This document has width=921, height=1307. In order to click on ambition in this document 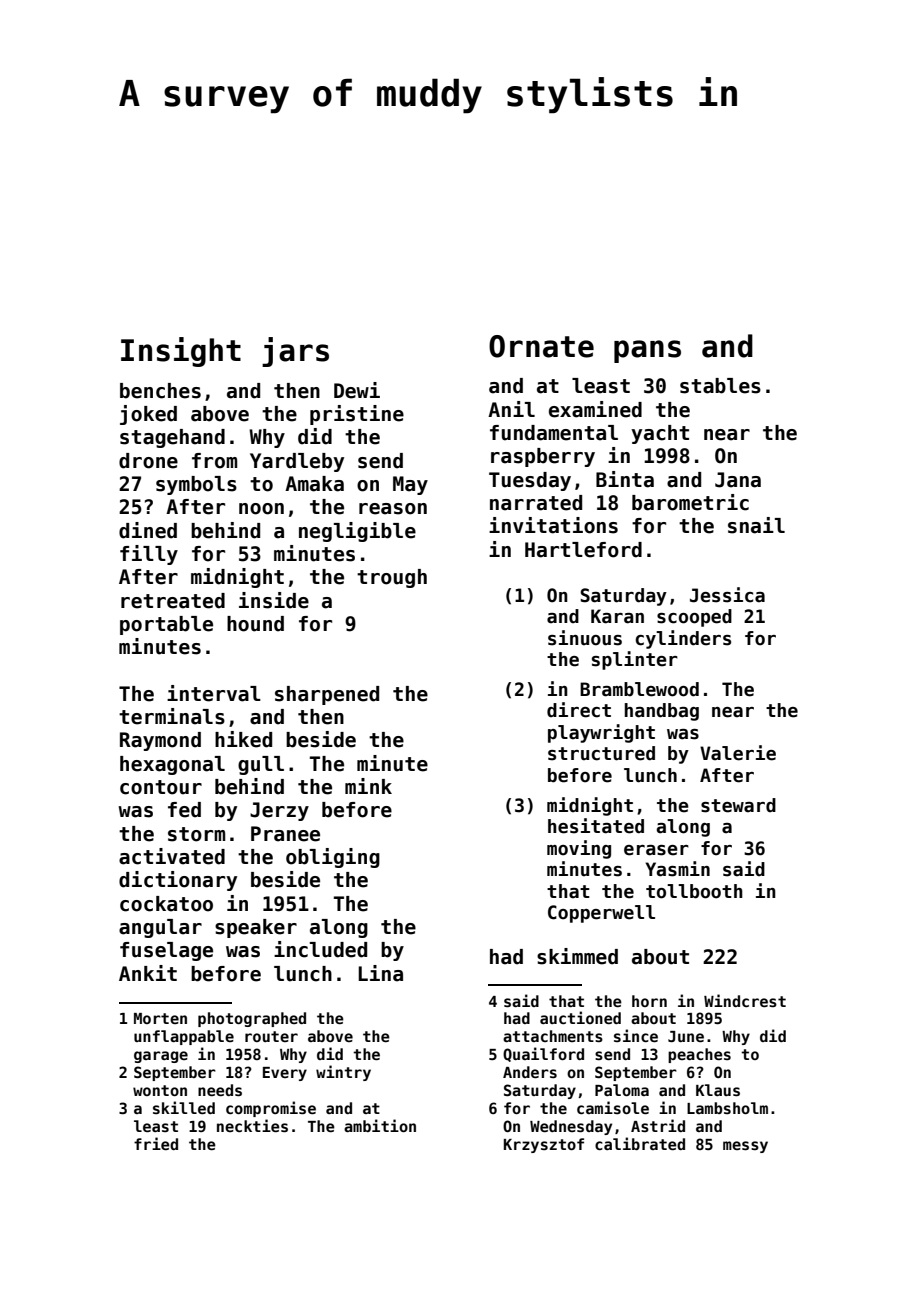, I will do `click(380, 1125)`.
